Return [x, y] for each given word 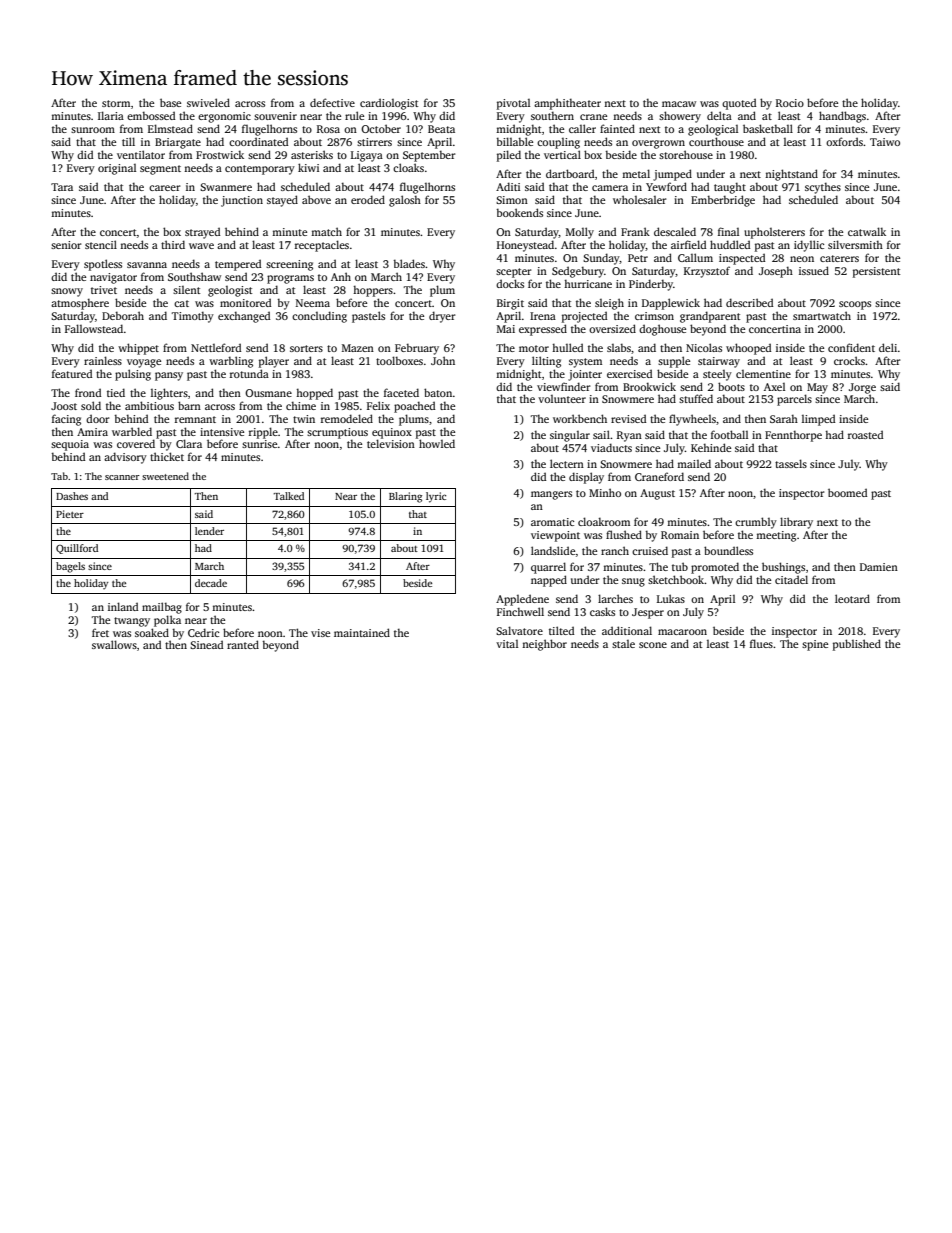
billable [515, 141]
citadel [791, 579]
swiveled [208, 102]
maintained [362, 632]
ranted [243, 644]
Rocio [790, 103]
